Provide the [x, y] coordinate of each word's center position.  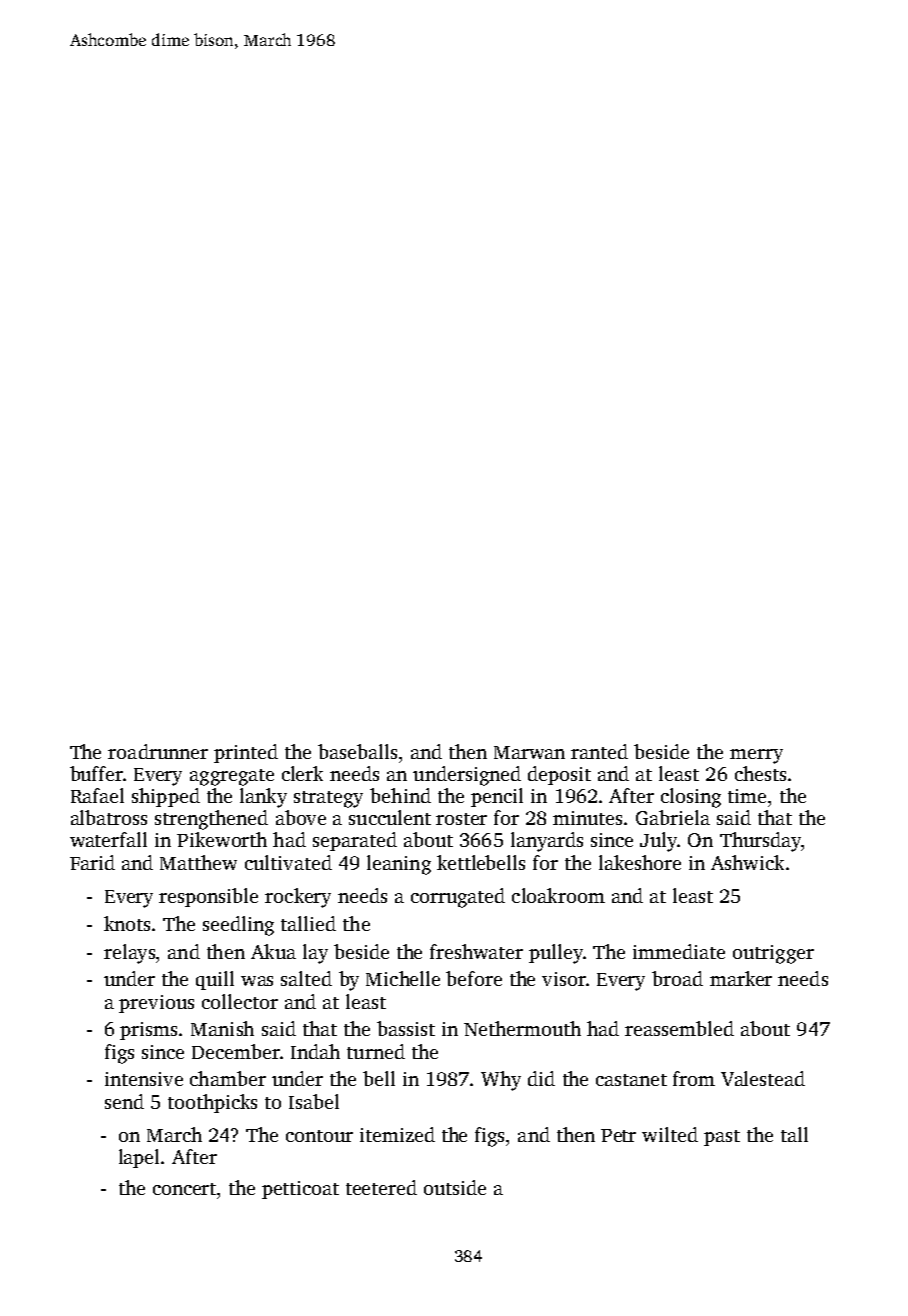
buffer [96, 773]
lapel [139, 1158]
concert [184, 1189]
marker [741, 978]
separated [355, 841]
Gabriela [673, 817]
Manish [222, 1028]
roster [461, 819]
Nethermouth [522, 1028]
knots [127, 923]
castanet [631, 1080]
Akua [273, 951]
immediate [679, 951]
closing [691, 798]
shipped [166, 797]
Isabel [314, 1101]
